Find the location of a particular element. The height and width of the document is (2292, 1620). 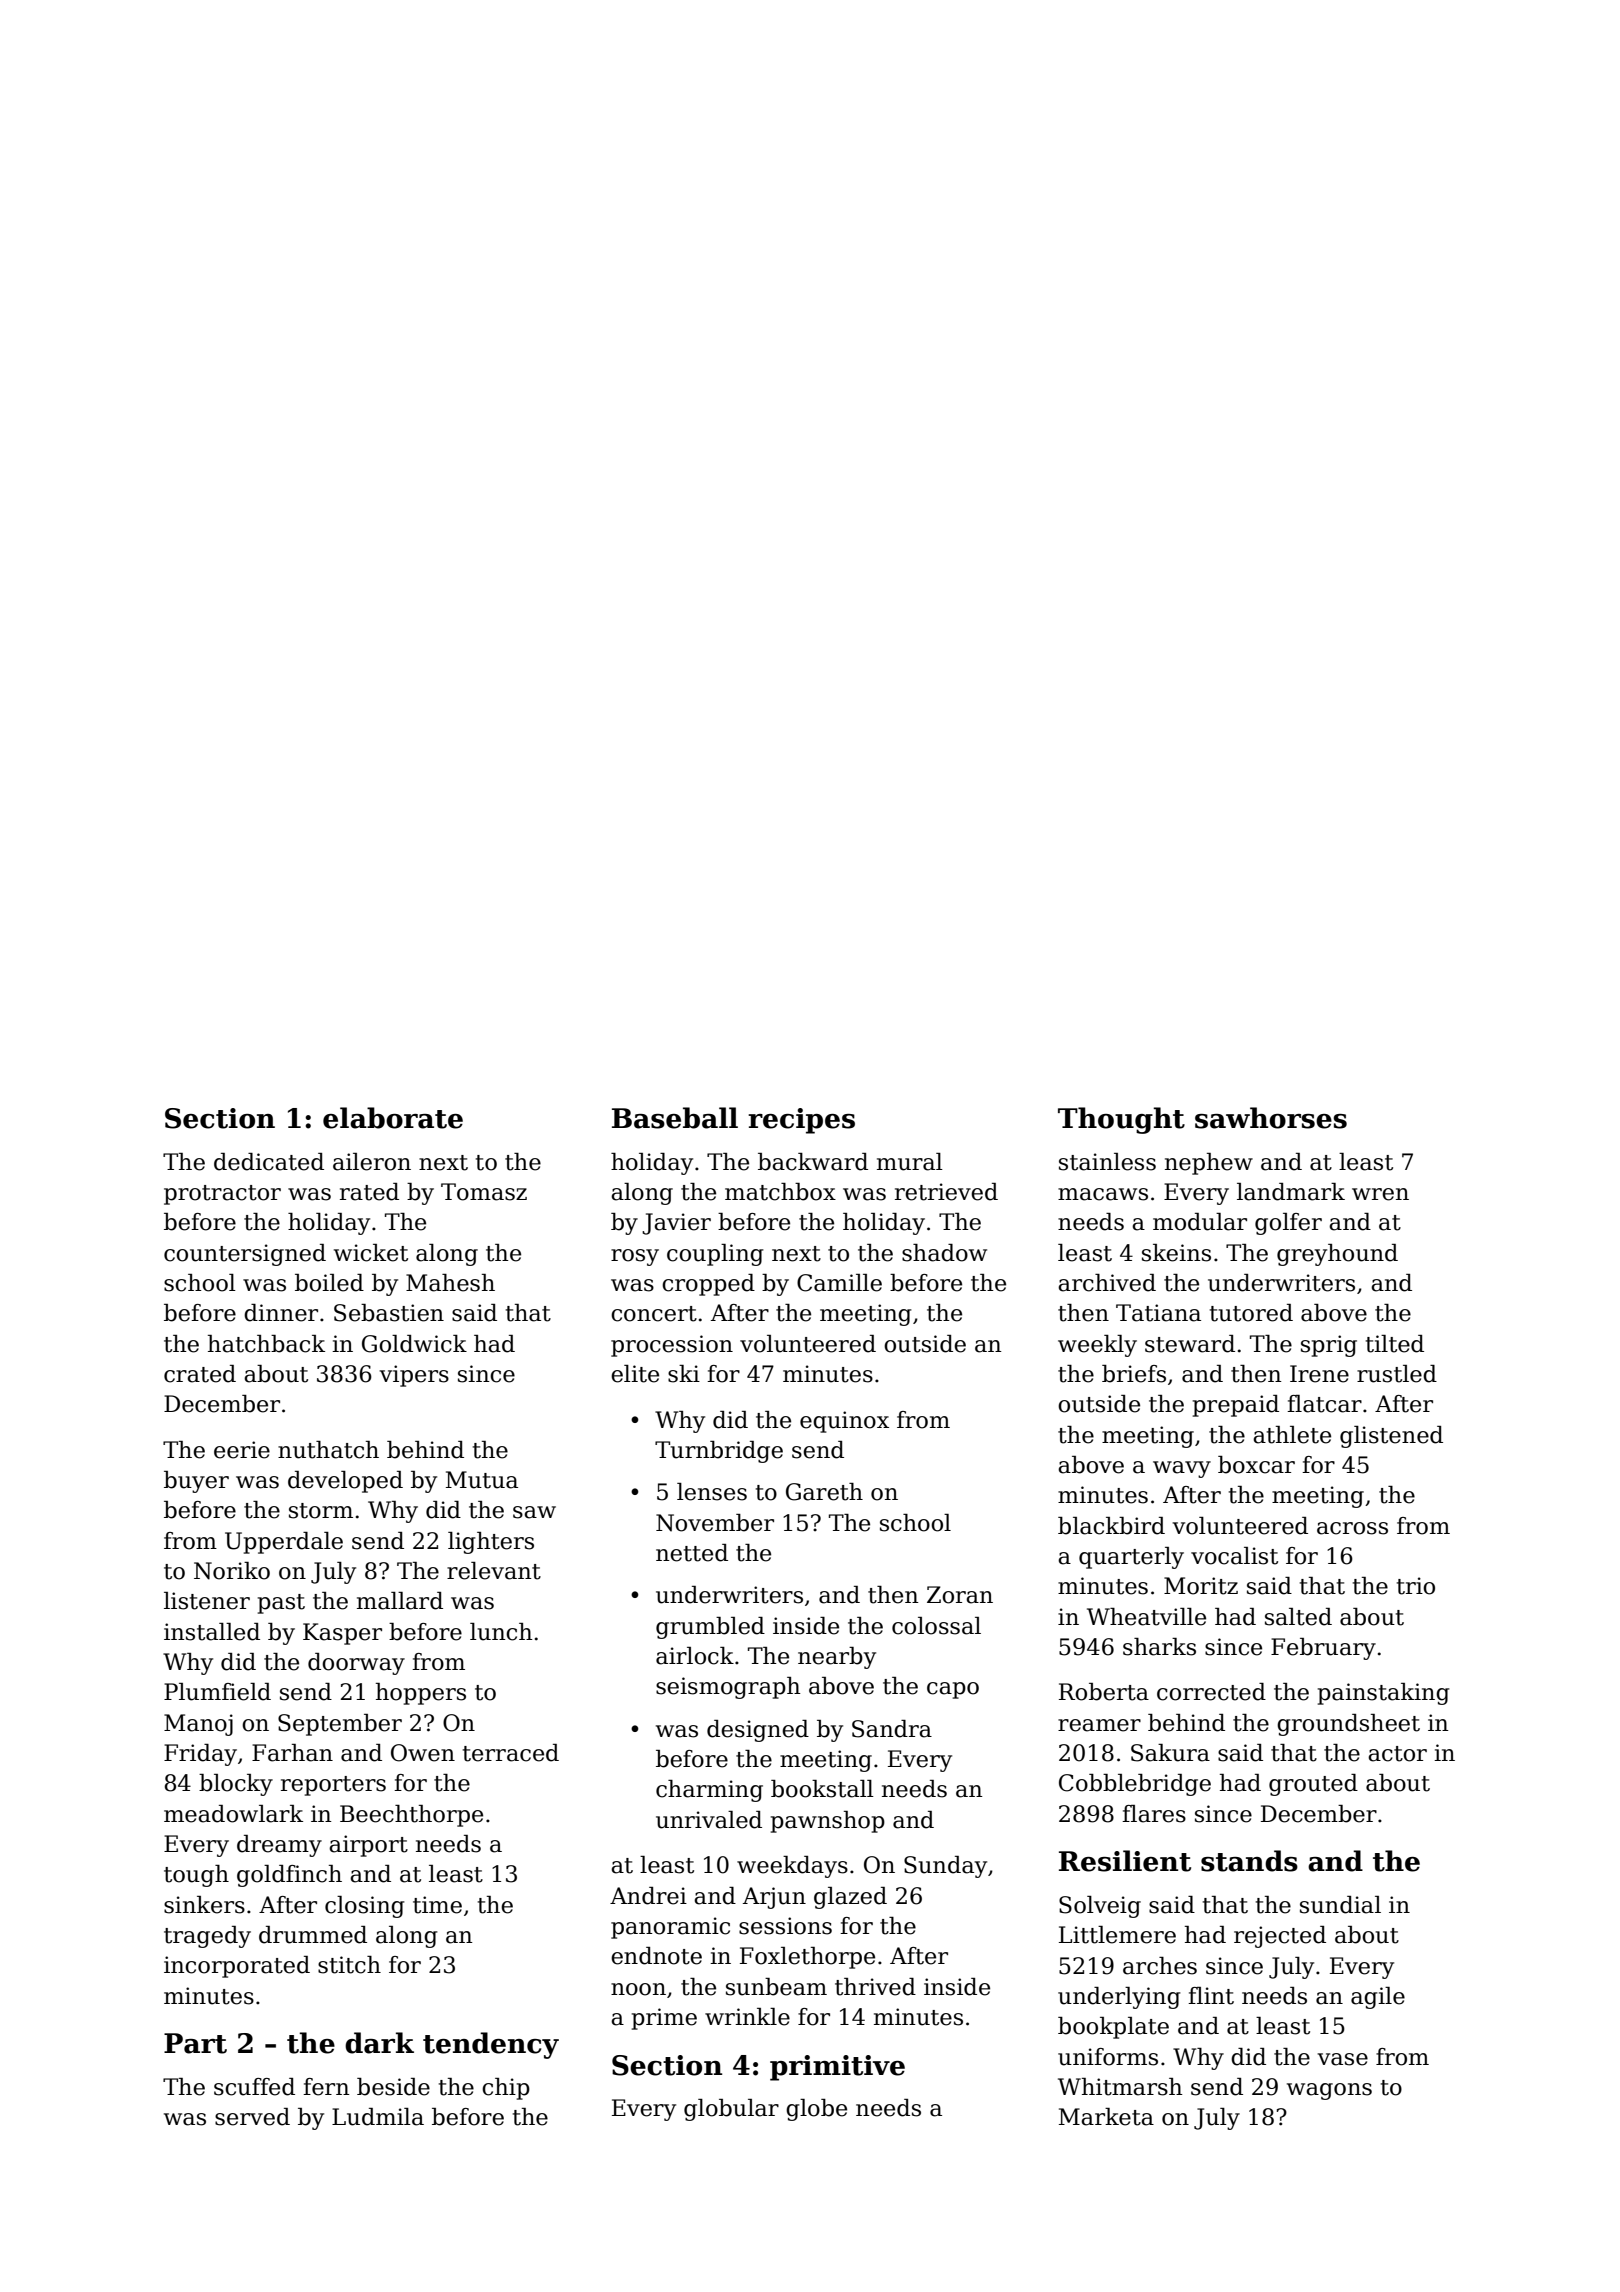

relevant is located at coordinates (494, 1571).
